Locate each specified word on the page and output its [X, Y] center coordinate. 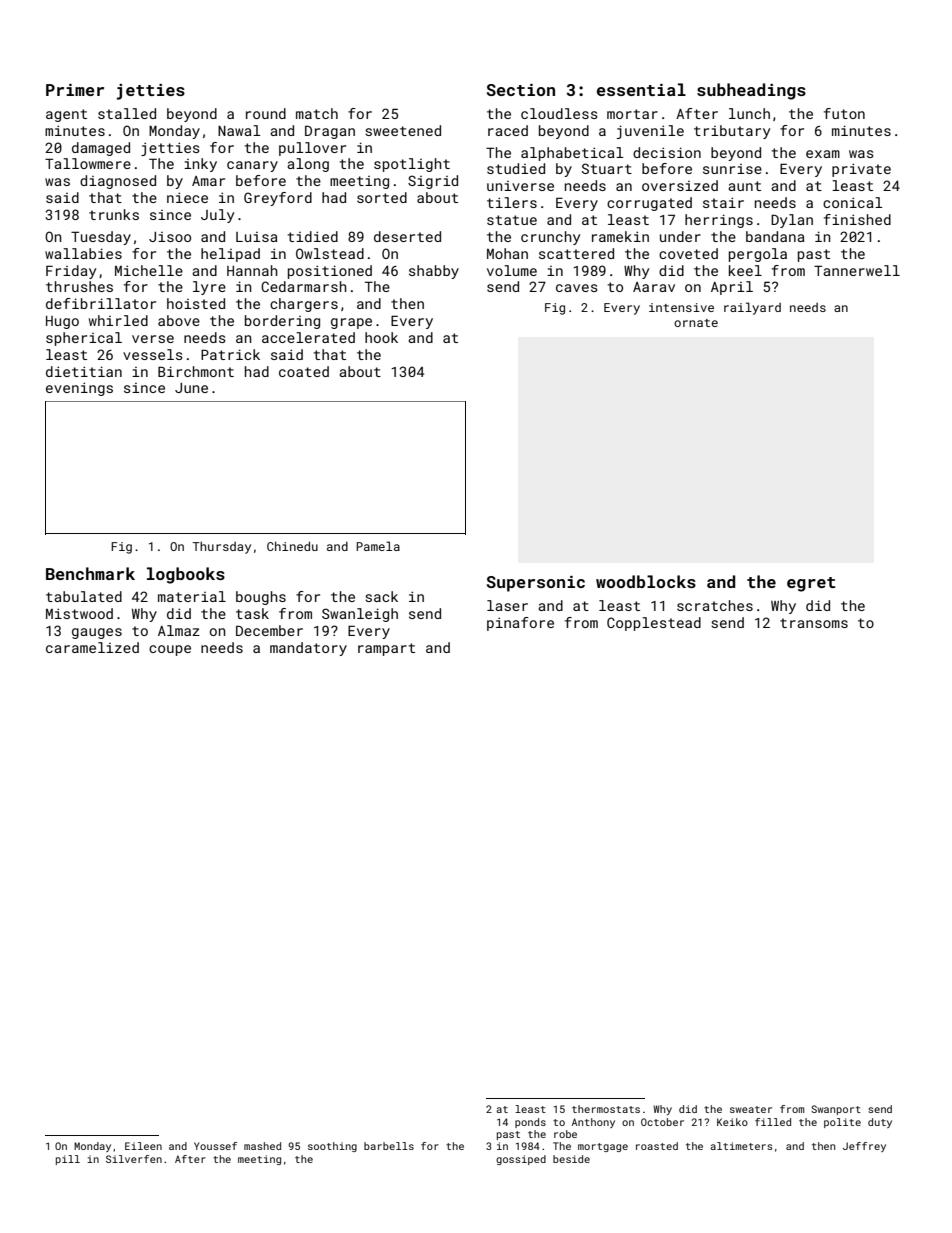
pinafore [520, 624]
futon [844, 113]
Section [521, 90]
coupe [170, 650]
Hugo [62, 322]
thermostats [606, 1109]
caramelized [92, 647]
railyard [752, 308]
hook [381, 337]
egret [811, 584]
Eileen [143, 1146]
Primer [75, 90]
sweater [751, 1109]
